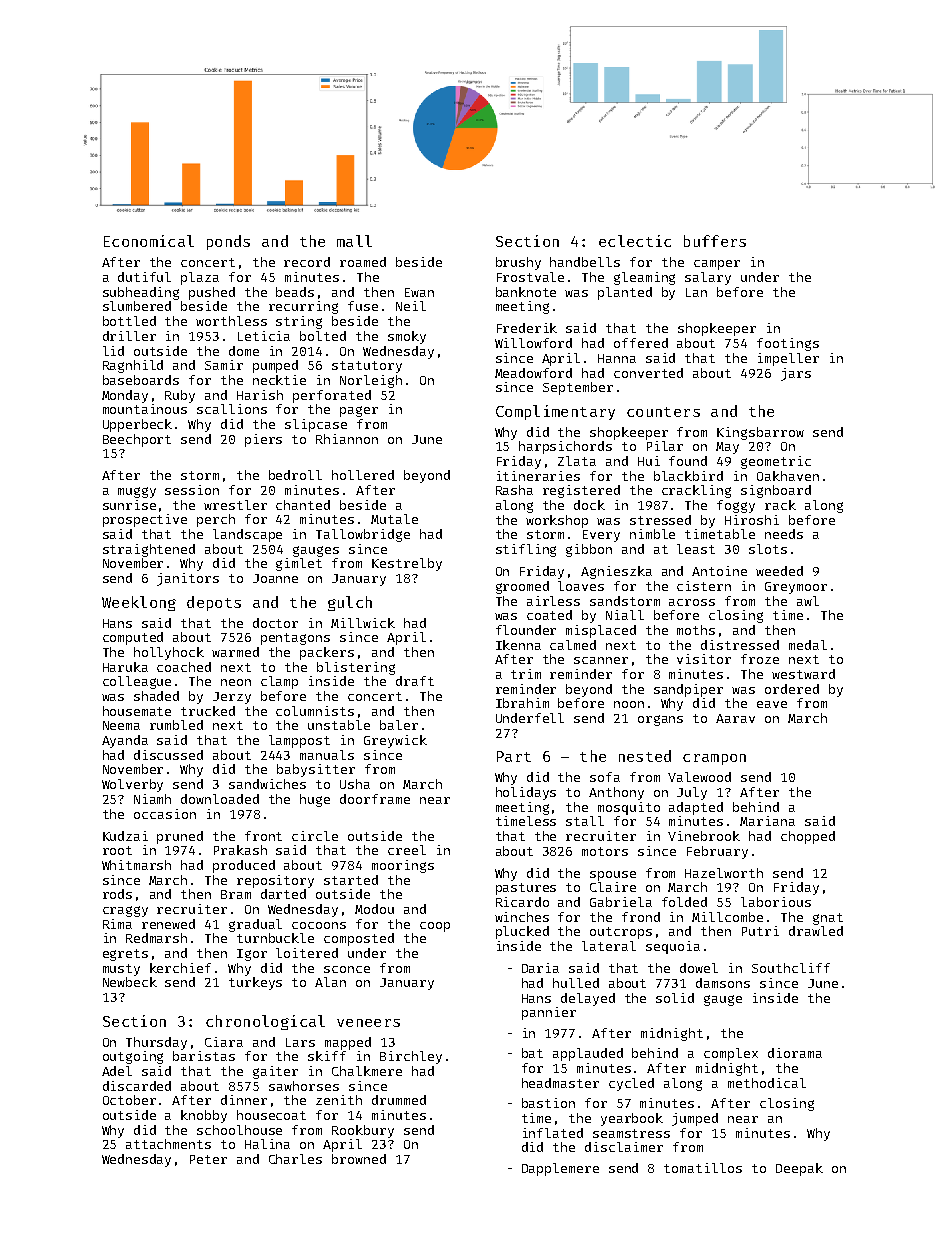 The width and height of the document is (952, 1233). I want to click on folded, so click(684, 902).
